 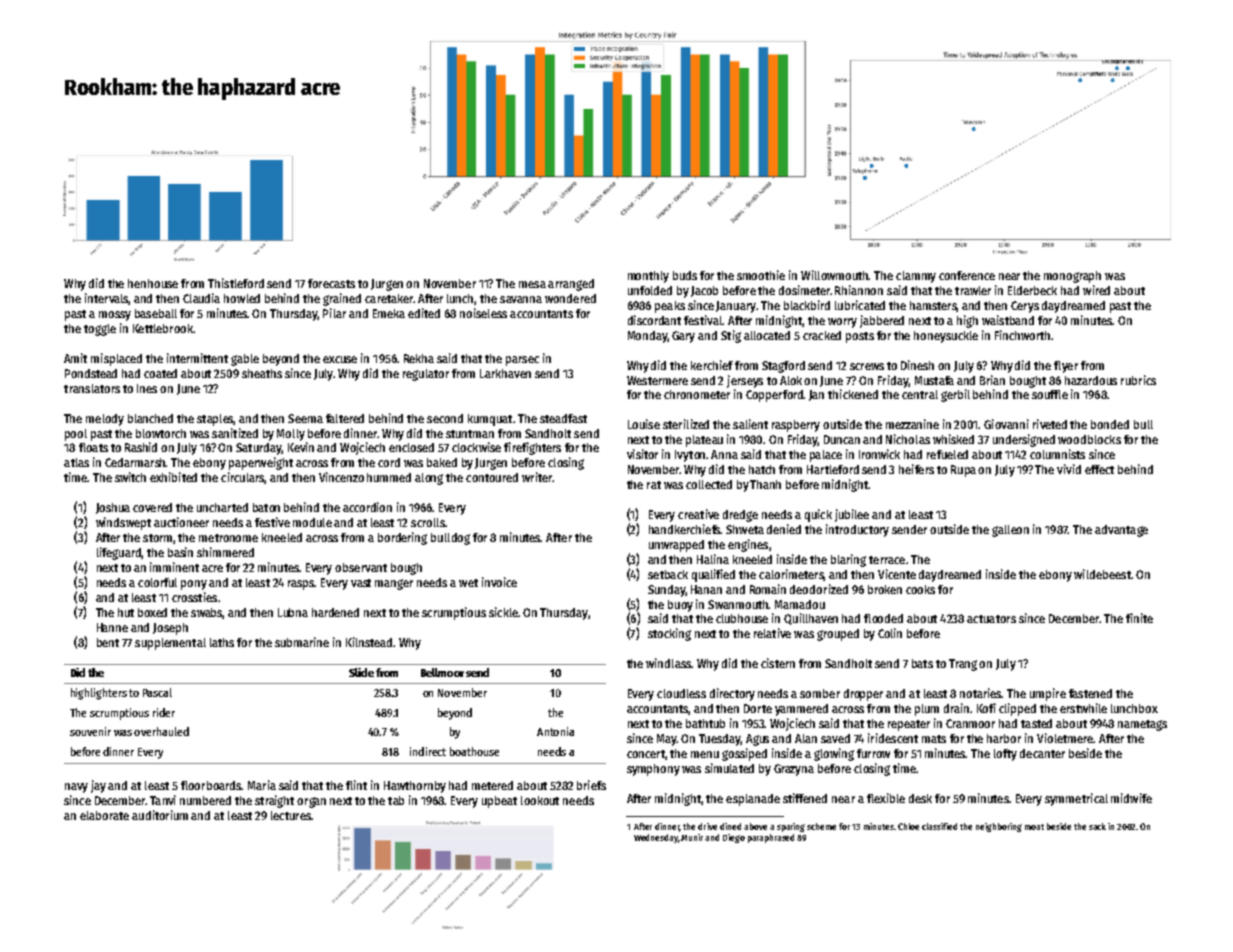 What do you see at coordinates (1091, 380) in the screenshot?
I see `hazardous` at bounding box center [1091, 380].
